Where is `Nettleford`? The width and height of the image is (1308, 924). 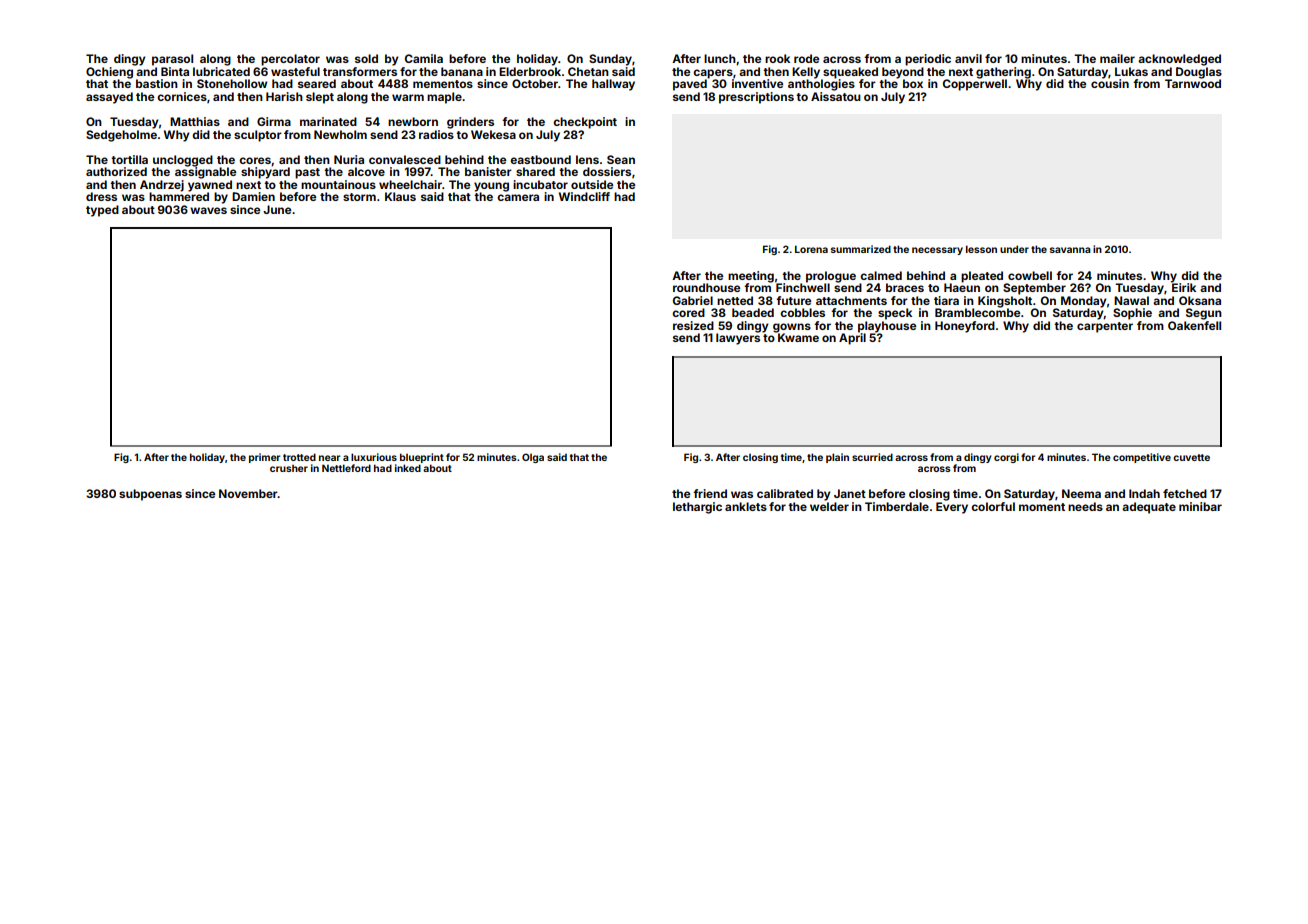 Nettleford is located at coordinates (346, 468).
